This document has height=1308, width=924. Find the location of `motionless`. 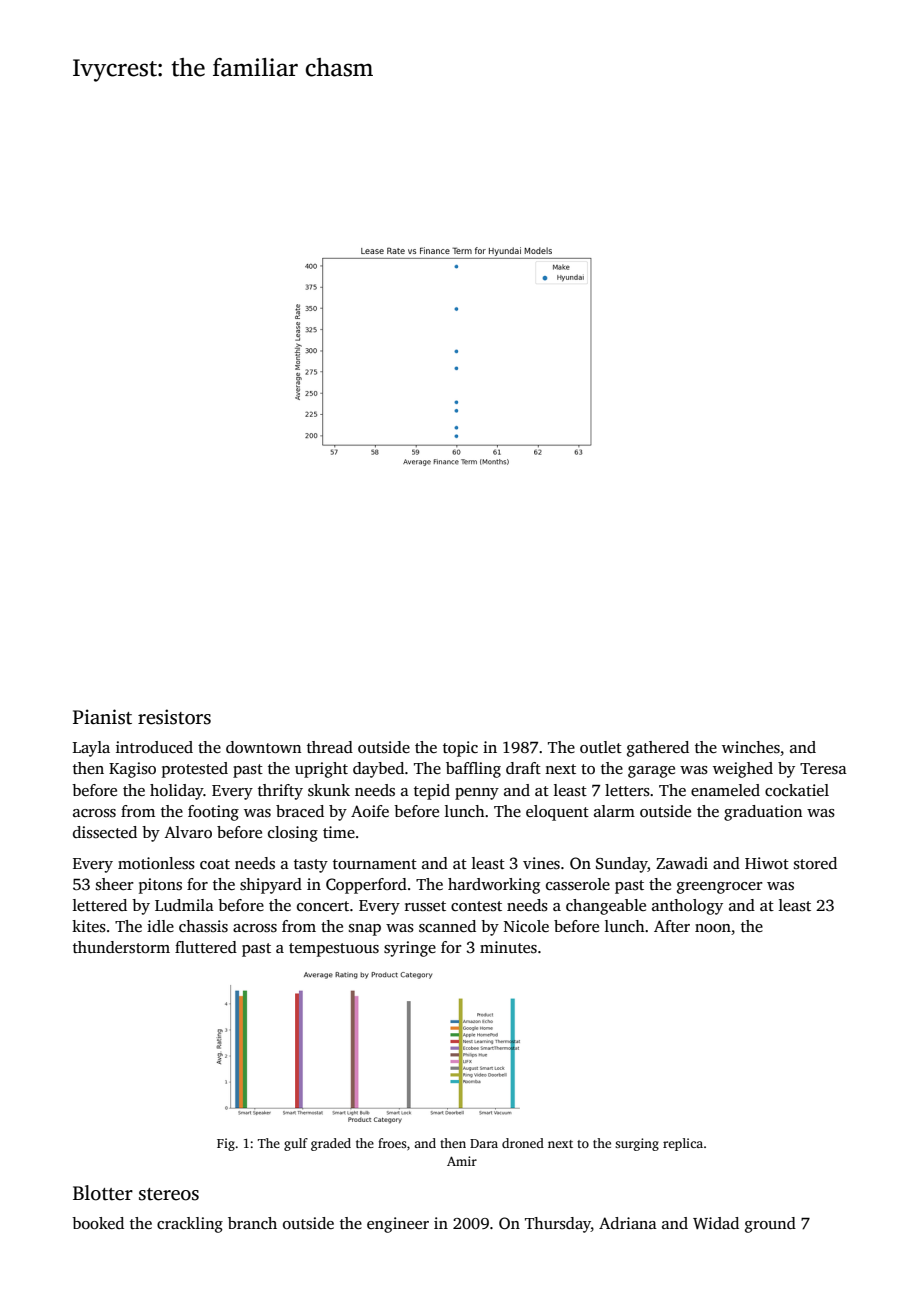

motionless is located at coordinates (156, 863).
